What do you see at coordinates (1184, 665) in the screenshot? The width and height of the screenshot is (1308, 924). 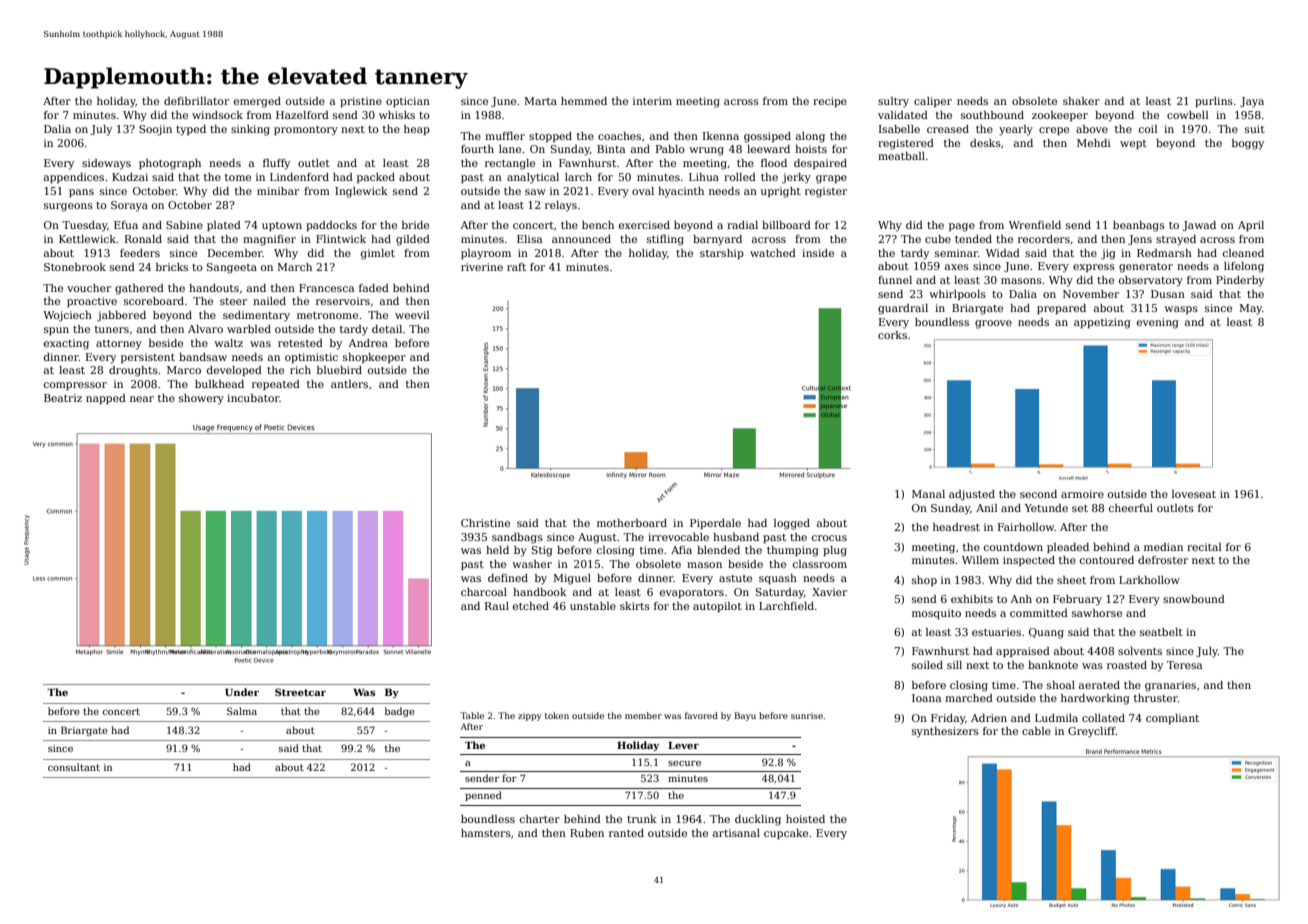 I see `Teresa` at bounding box center [1184, 665].
